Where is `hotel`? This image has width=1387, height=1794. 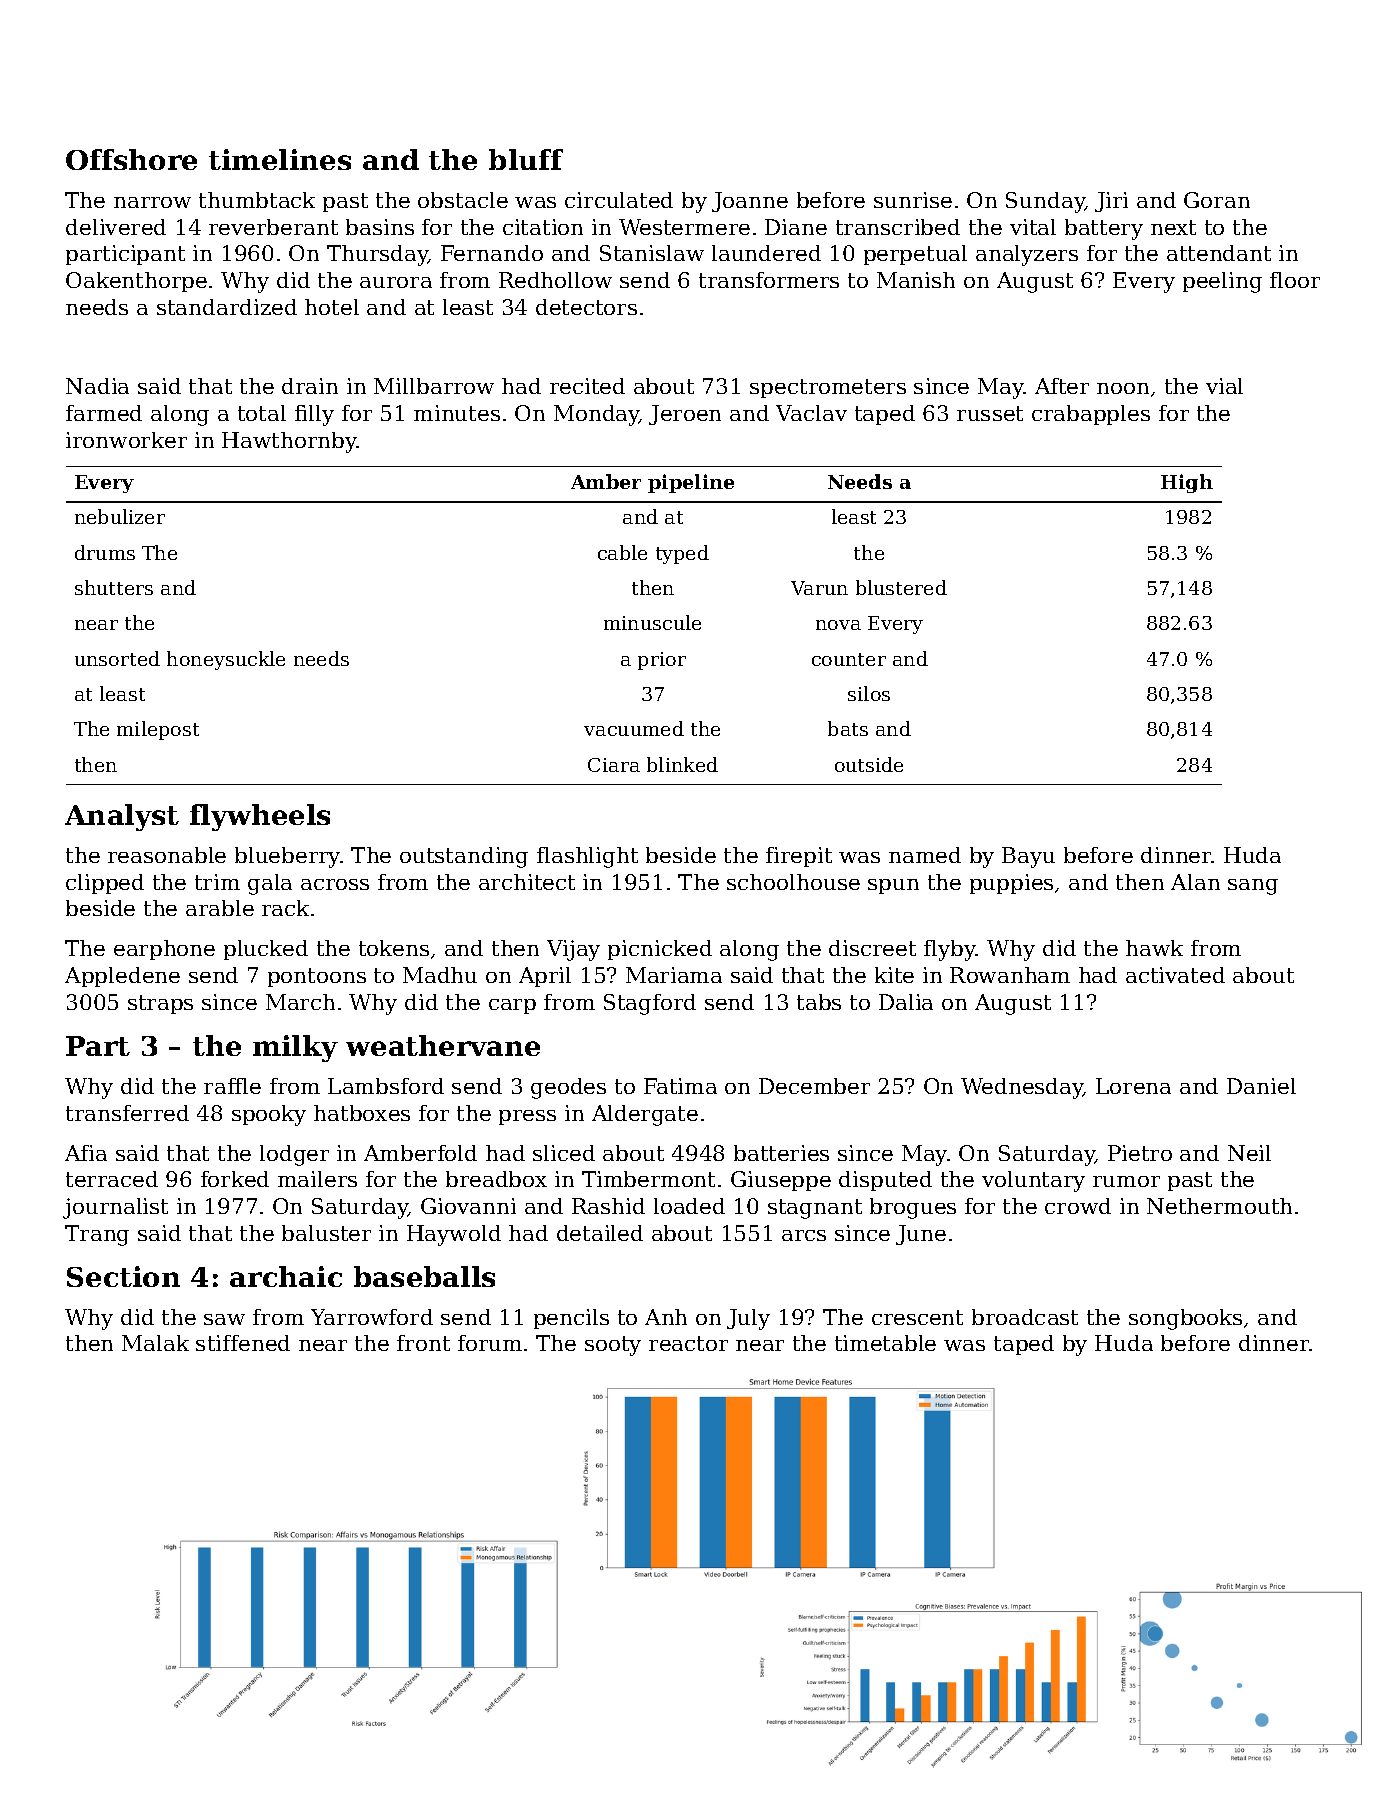 hotel is located at coordinates (332, 307).
